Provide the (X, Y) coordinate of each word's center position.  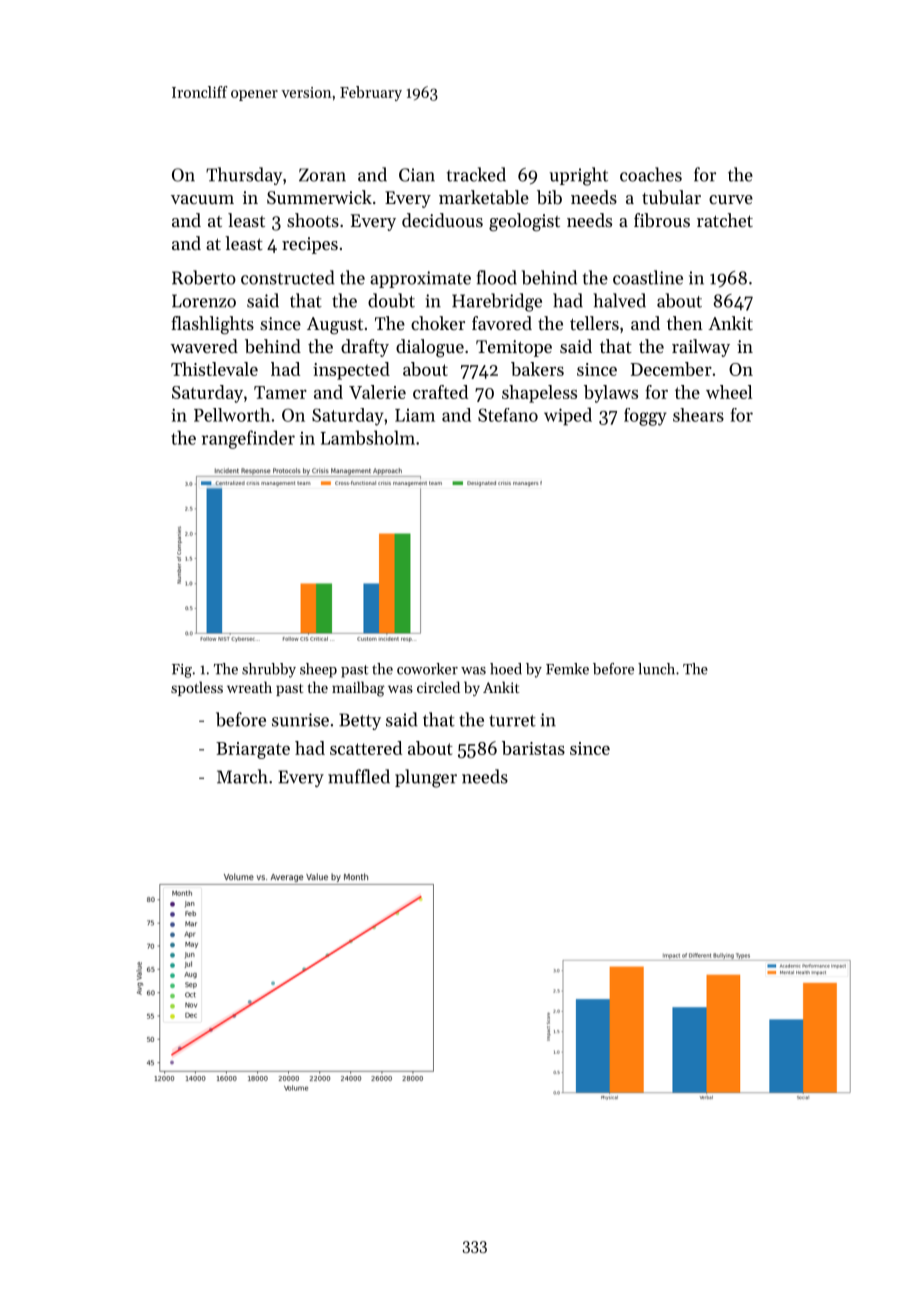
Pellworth (232, 415)
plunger (426, 778)
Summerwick (319, 197)
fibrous (662, 220)
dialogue (430, 348)
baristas (533, 748)
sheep (318, 670)
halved (619, 300)
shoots (313, 220)
